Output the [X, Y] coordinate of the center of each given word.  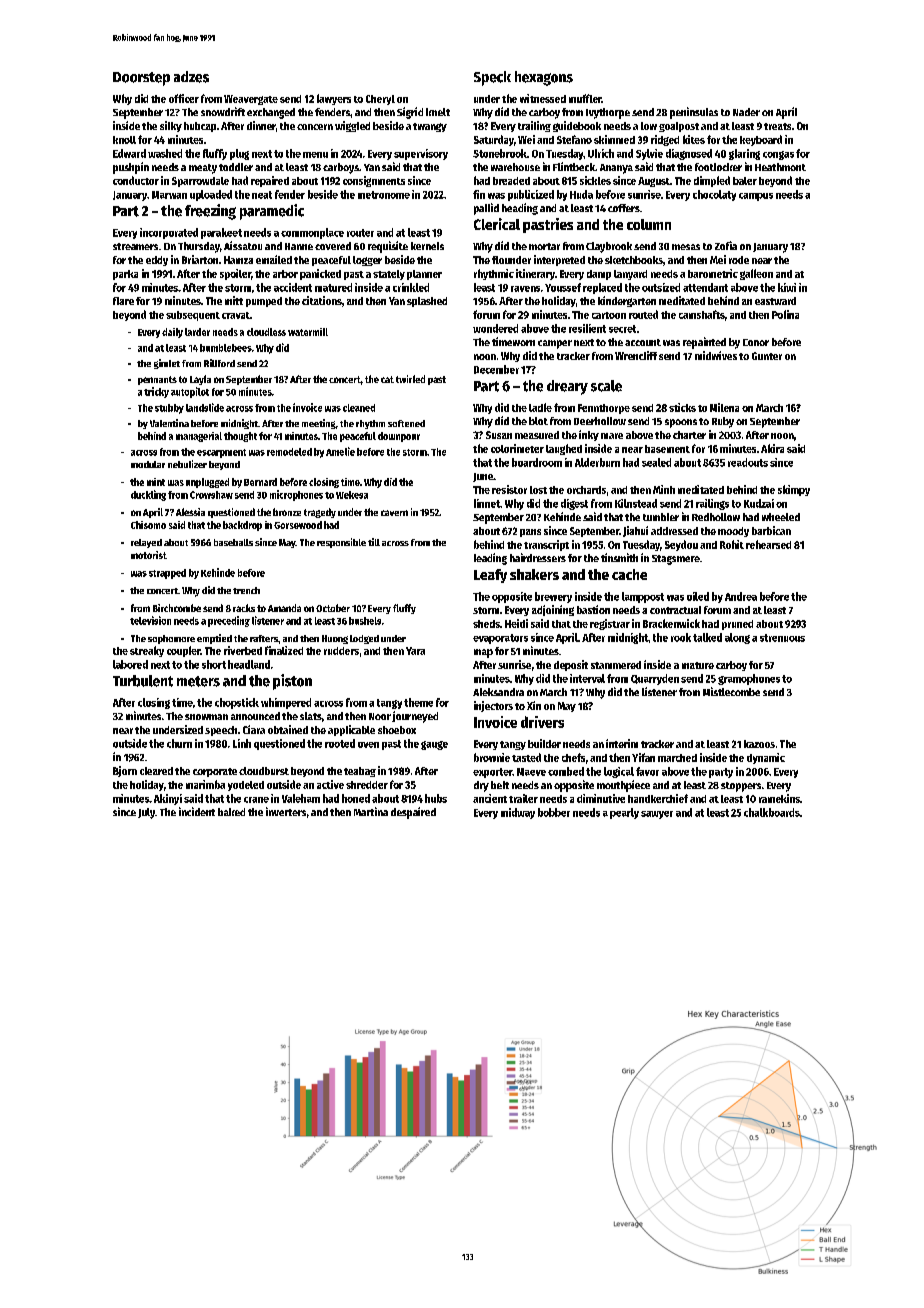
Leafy [490, 576]
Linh [242, 743]
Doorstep [141, 79]
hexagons [544, 78]
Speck [492, 78]
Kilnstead [636, 503]
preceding [229, 621]
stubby [169, 409]
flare [123, 301]
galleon [756, 274]
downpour [399, 437]
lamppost [643, 597]
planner [424, 275]
